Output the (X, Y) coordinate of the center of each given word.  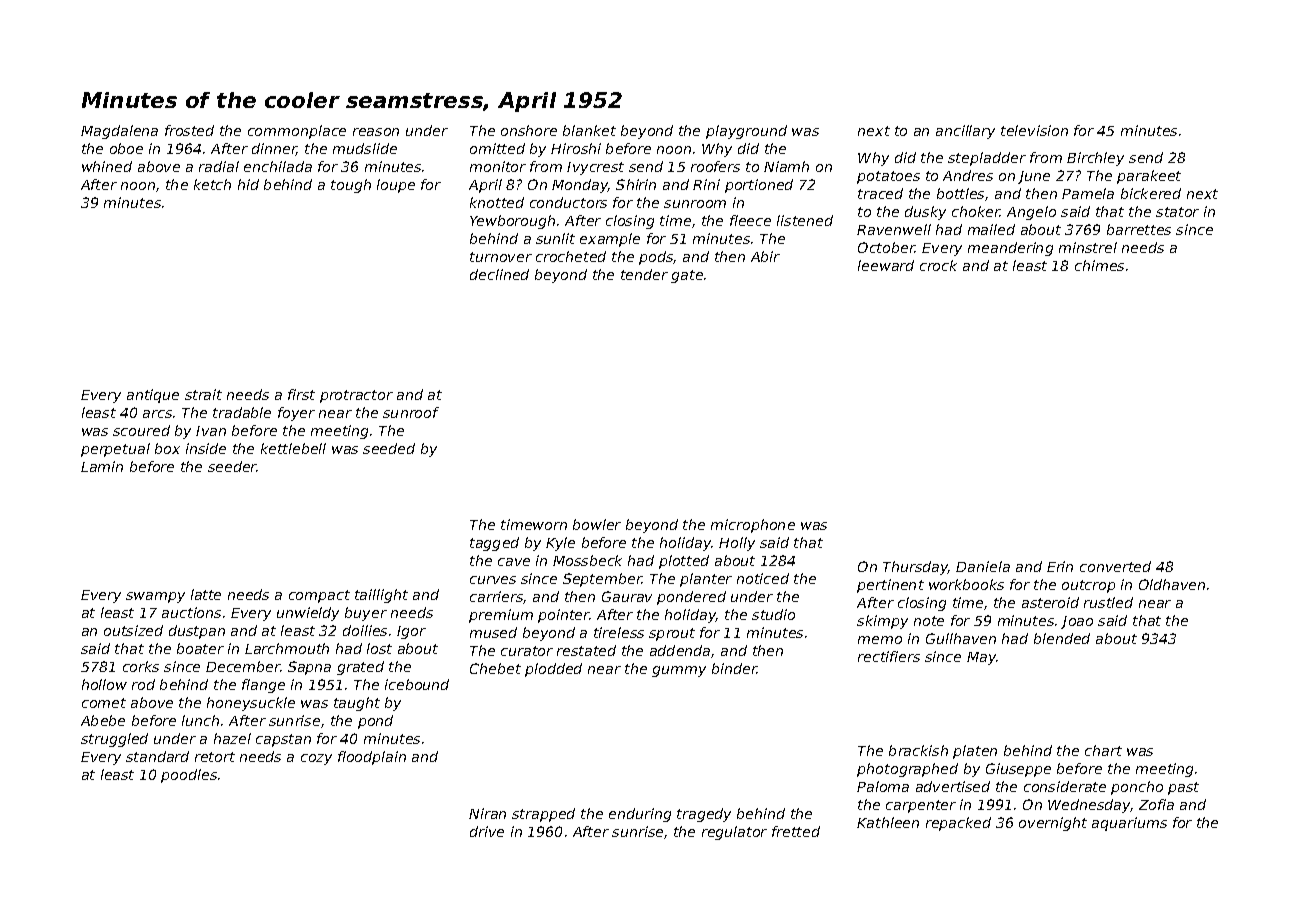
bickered (1151, 193)
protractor (356, 396)
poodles (189, 776)
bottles (960, 193)
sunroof (411, 412)
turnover (501, 257)
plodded (553, 670)
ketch (212, 184)
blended (1062, 638)
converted (1115, 566)
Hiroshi (576, 148)
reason (376, 132)
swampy (155, 597)
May (982, 658)
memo (880, 640)
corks (141, 666)
